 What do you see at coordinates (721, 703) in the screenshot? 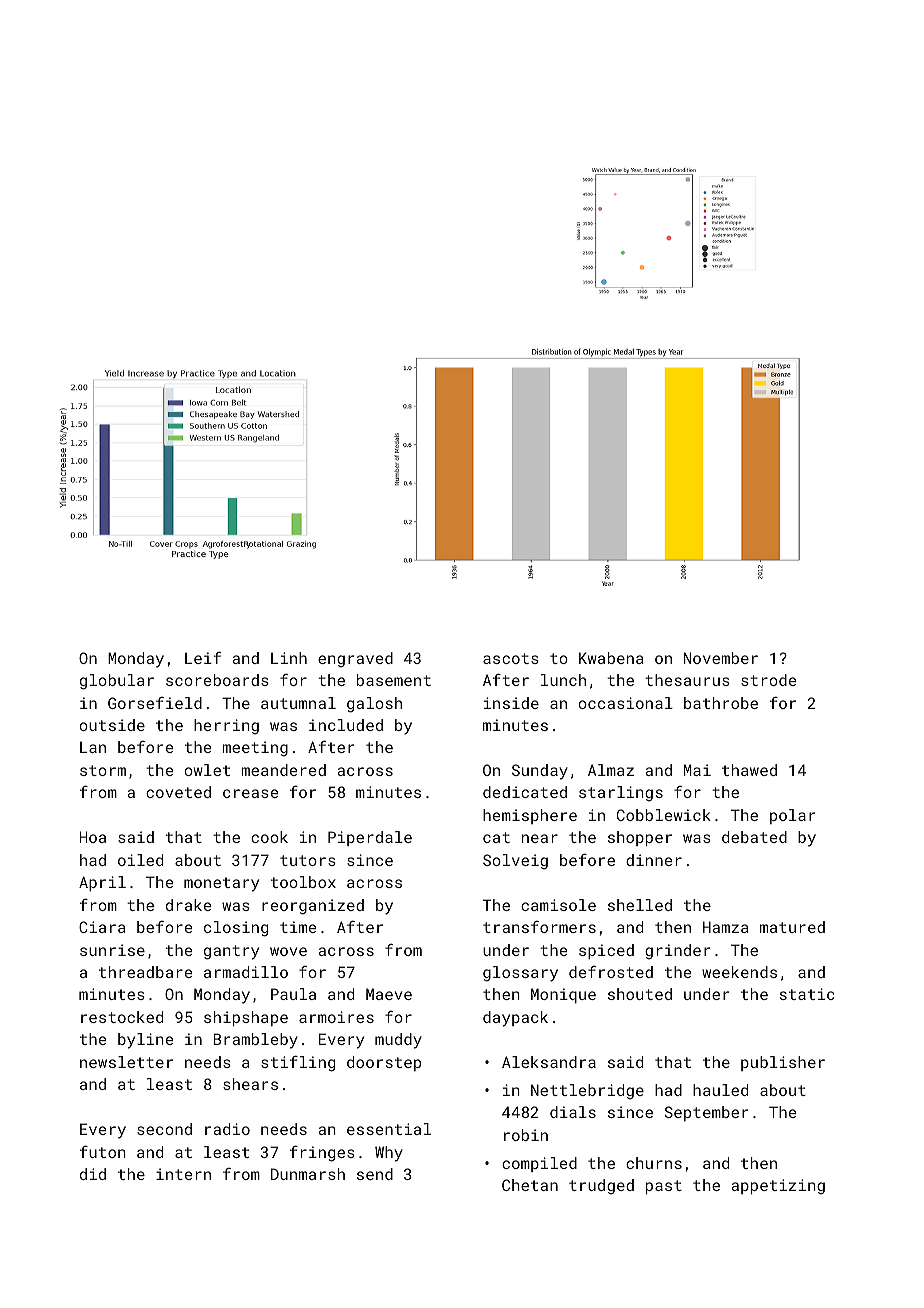
I see `bathrobe` at bounding box center [721, 703].
